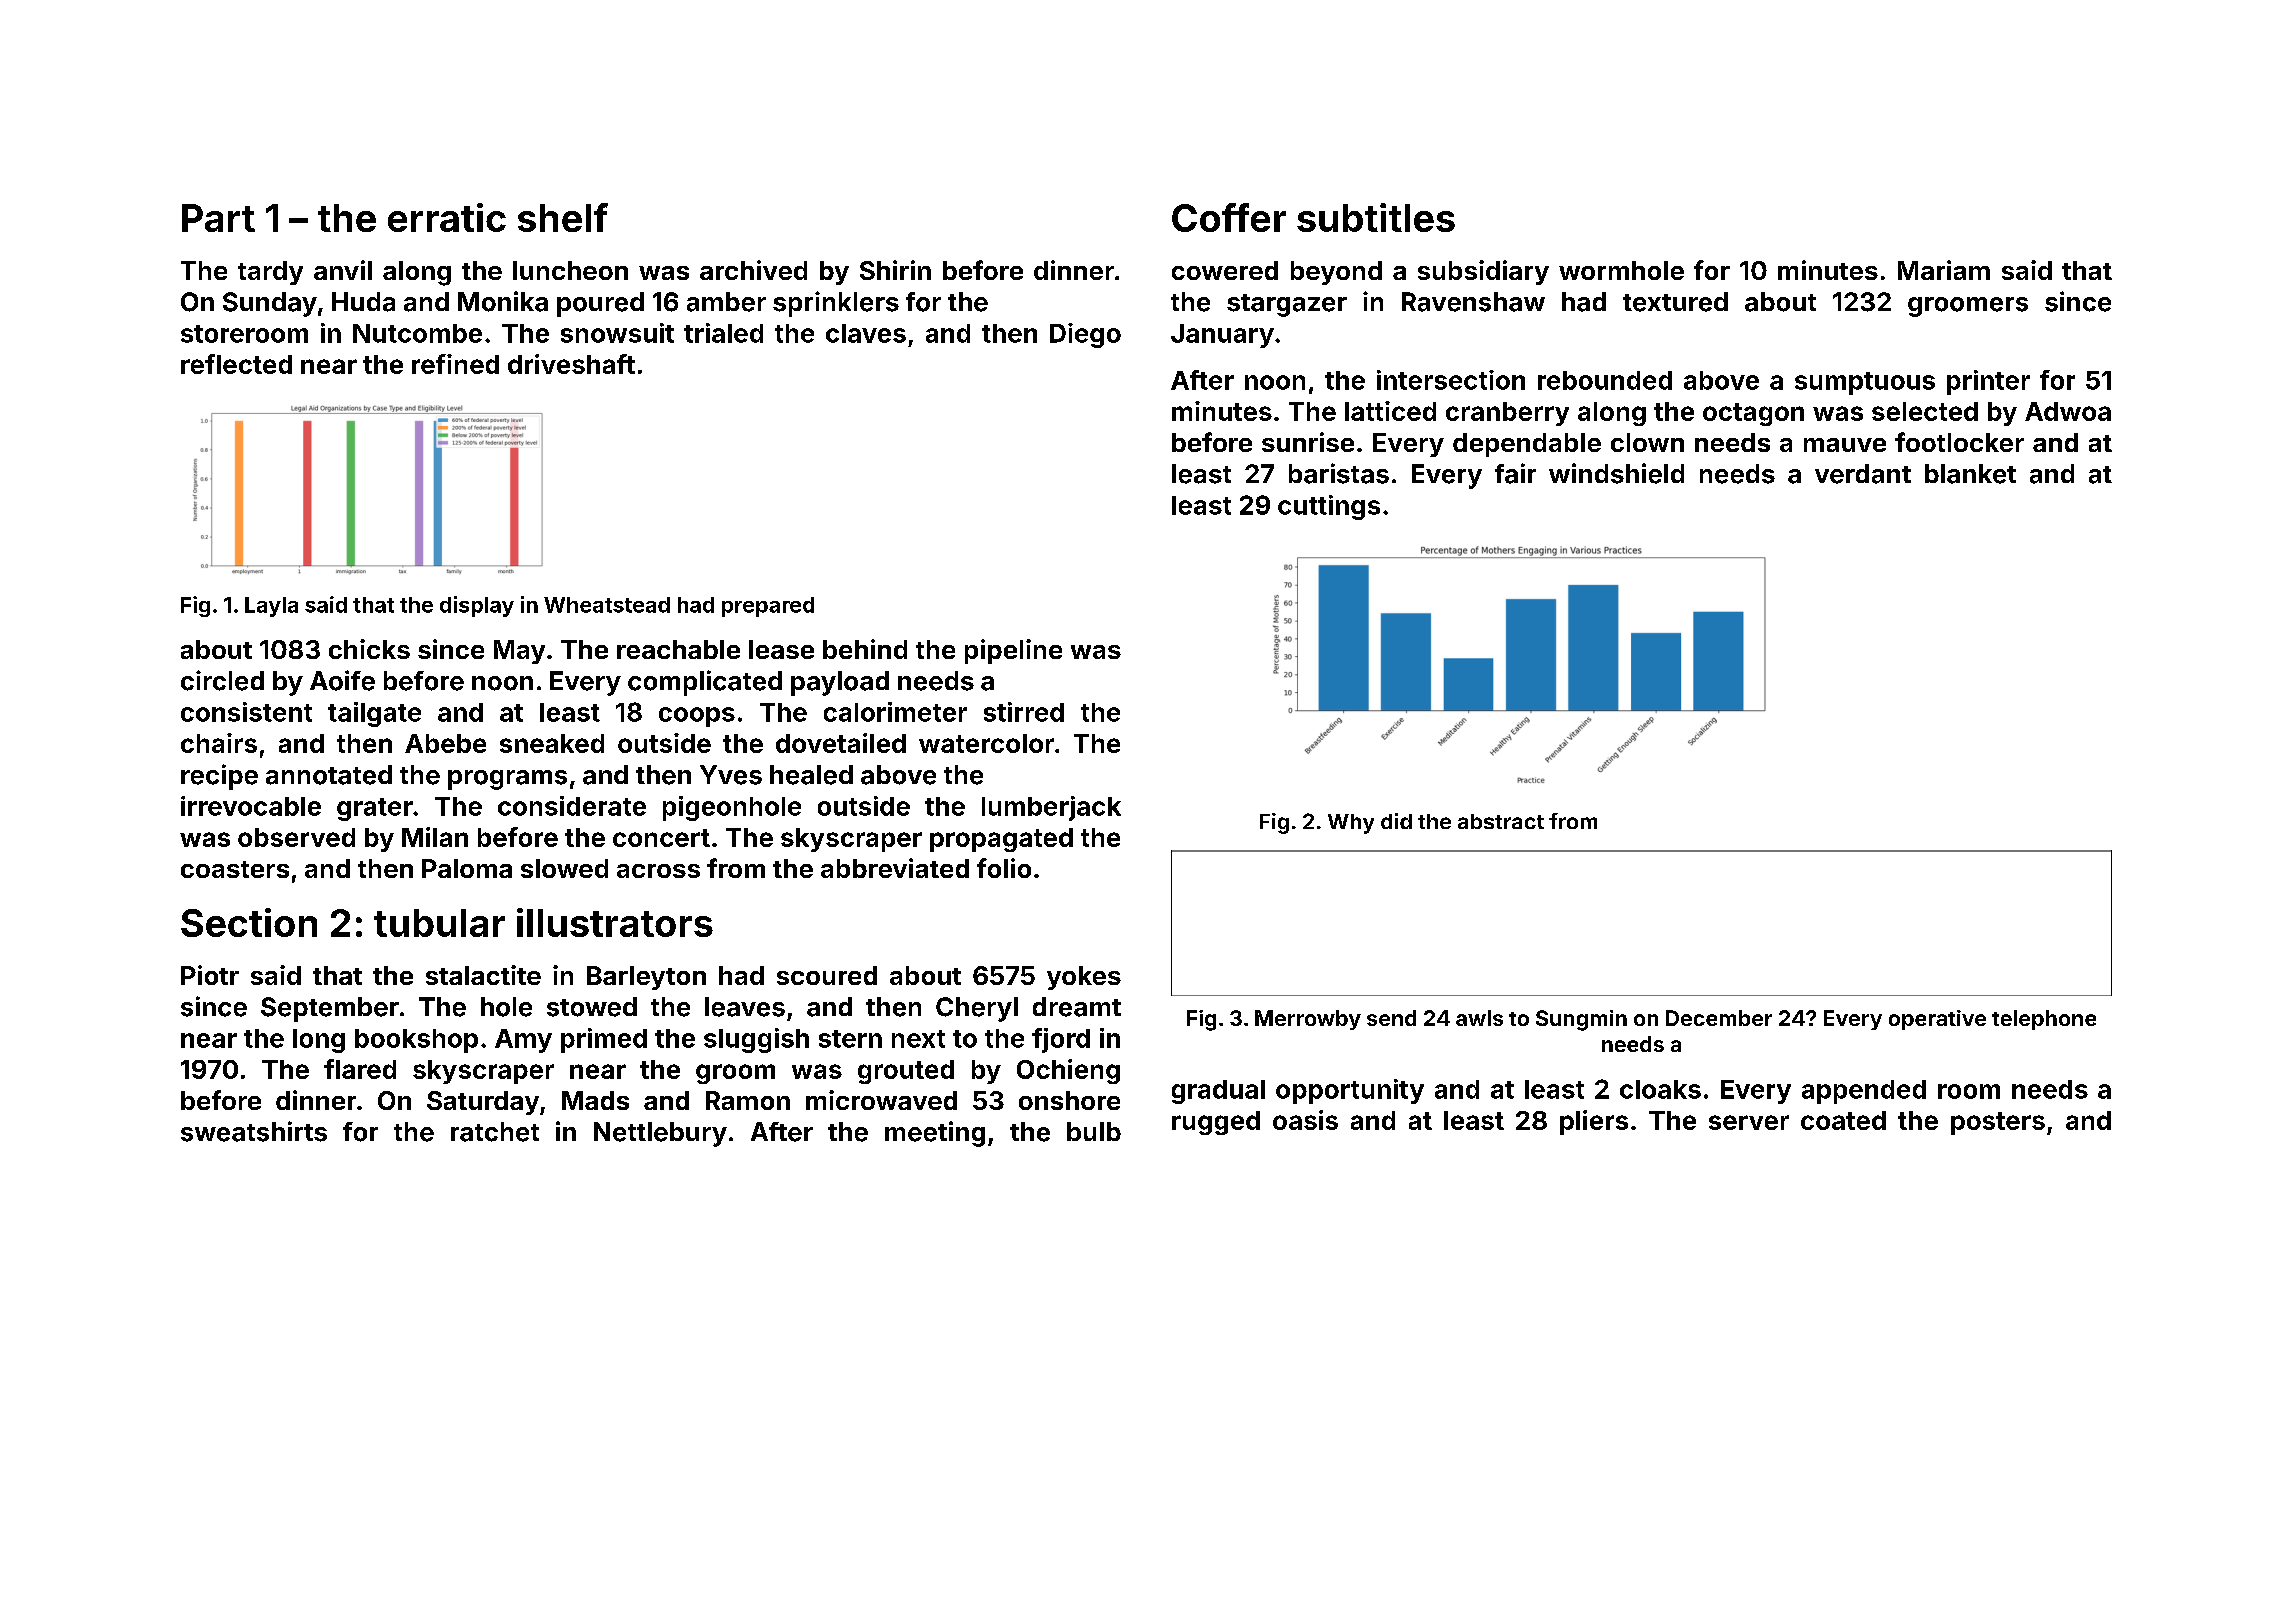 The width and height of the page is (2292, 1620). What do you see at coordinates (658, 871) in the page?
I see `across` at bounding box center [658, 871].
